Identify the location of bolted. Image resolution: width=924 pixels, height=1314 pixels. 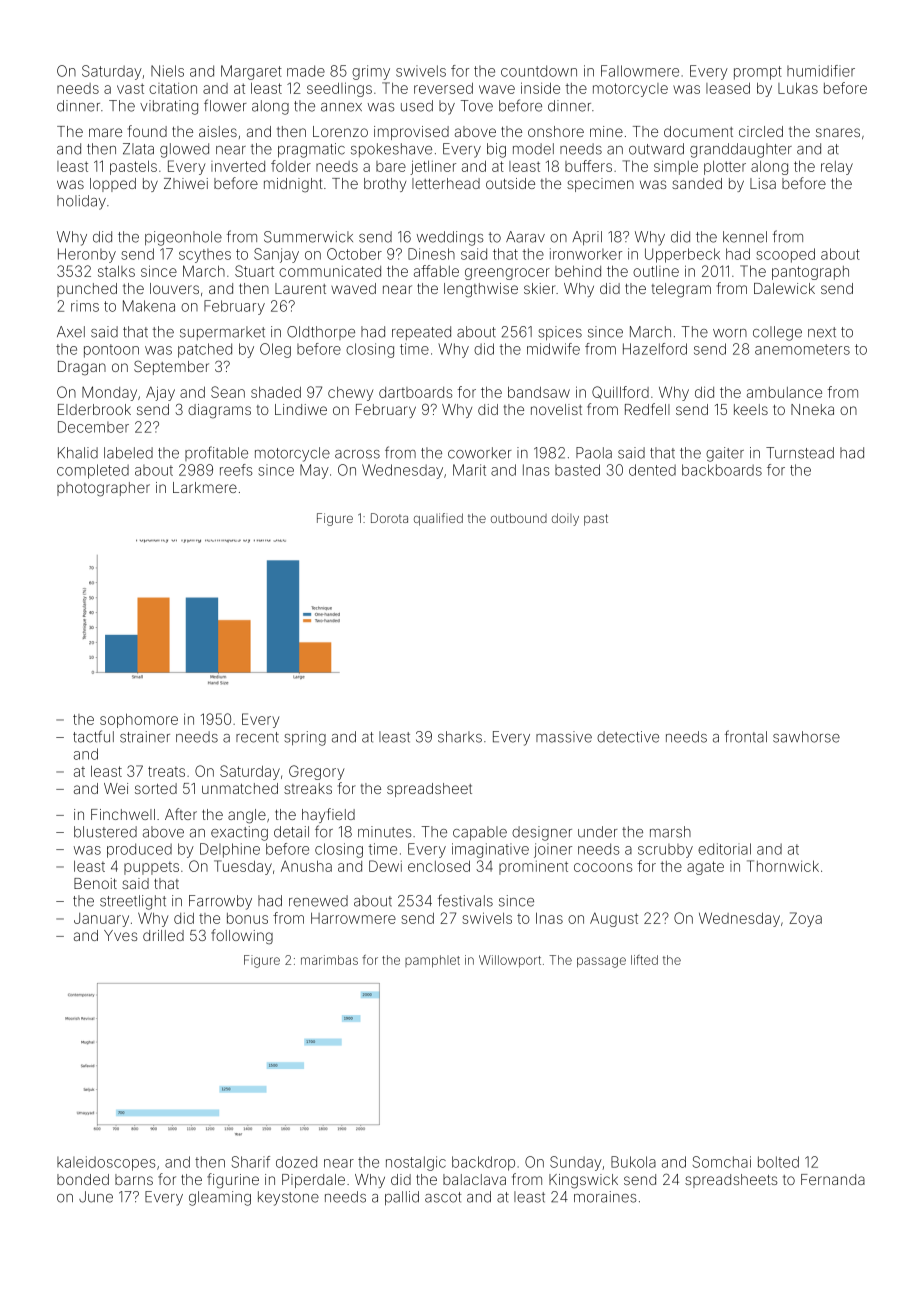
(778, 1162).
